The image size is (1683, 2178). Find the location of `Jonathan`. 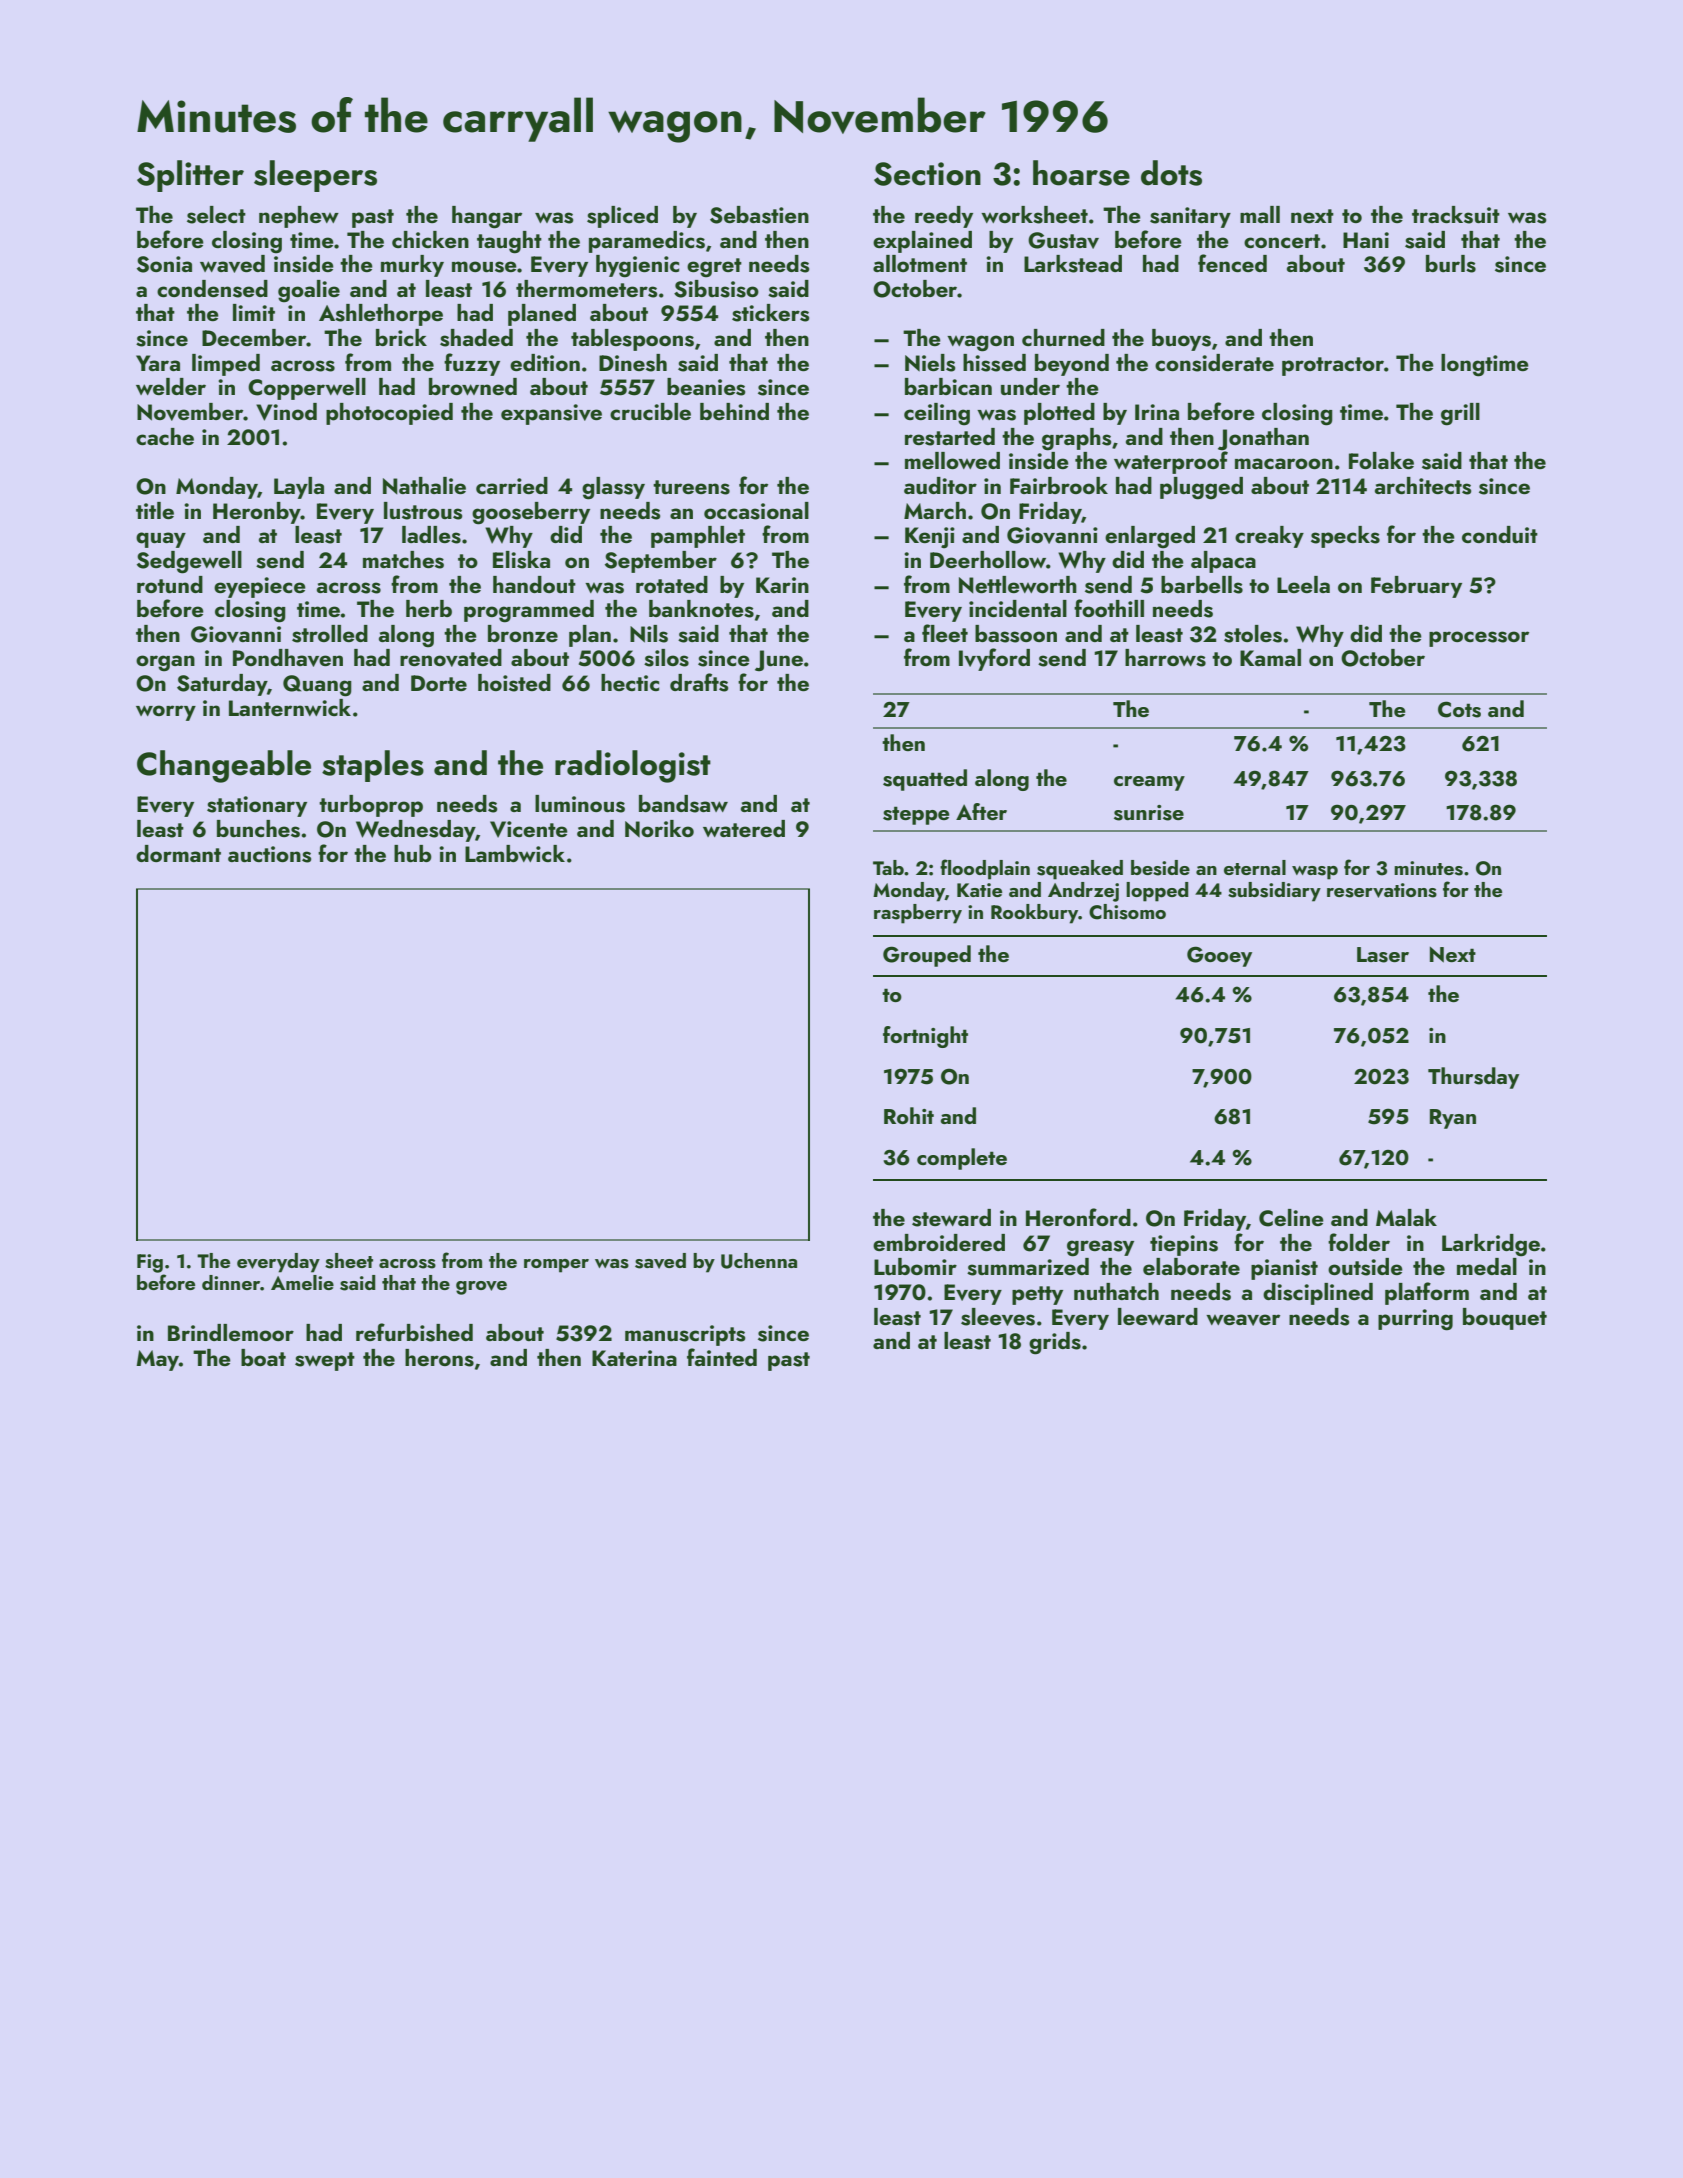

Jonathan is located at coordinates (1263, 439).
